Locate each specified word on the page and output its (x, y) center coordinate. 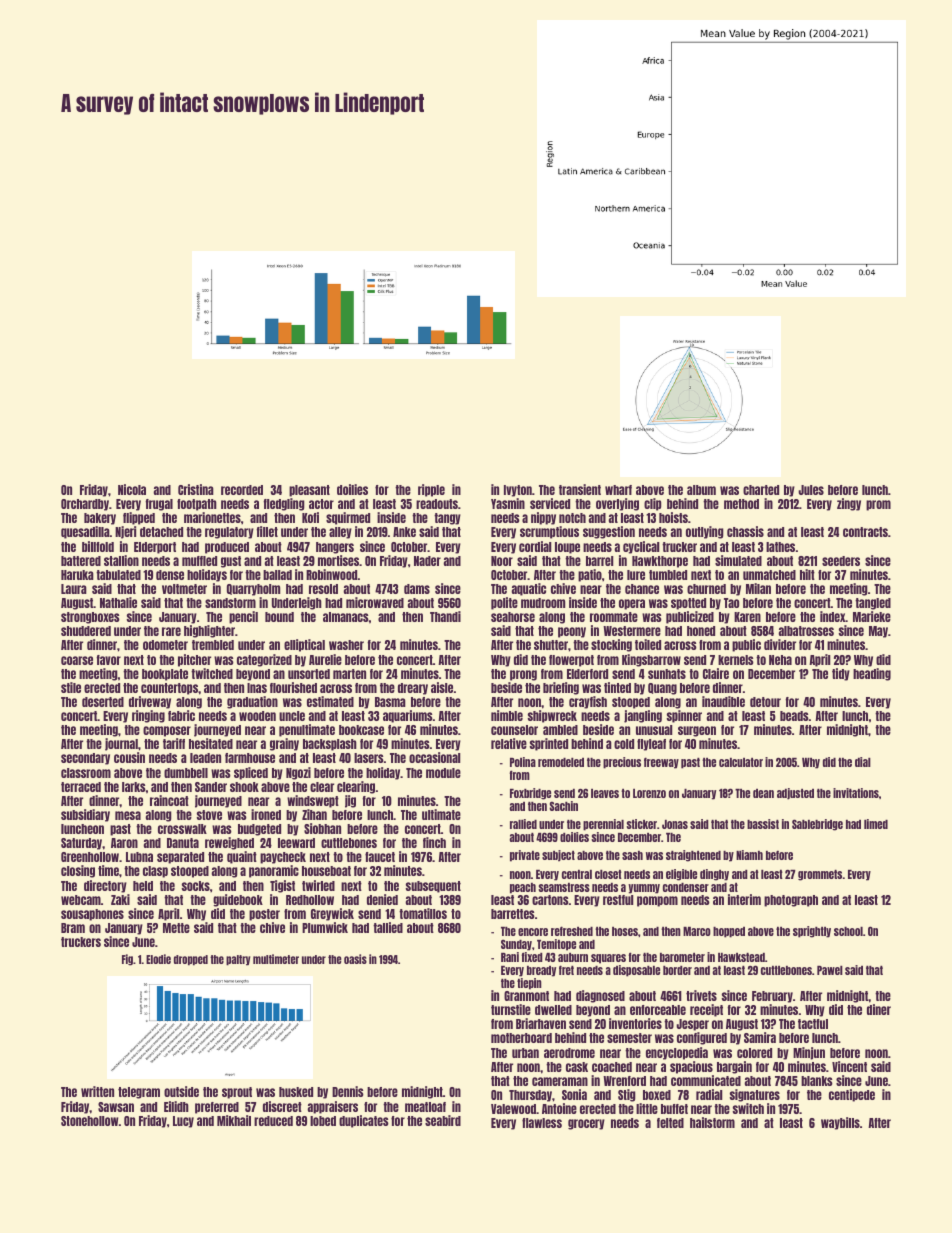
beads (794, 716)
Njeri (125, 532)
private (525, 856)
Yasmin (508, 503)
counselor (514, 730)
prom (878, 505)
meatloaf (425, 1107)
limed (876, 824)
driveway (150, 702)
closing (78, 871)
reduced (273, 1121)
